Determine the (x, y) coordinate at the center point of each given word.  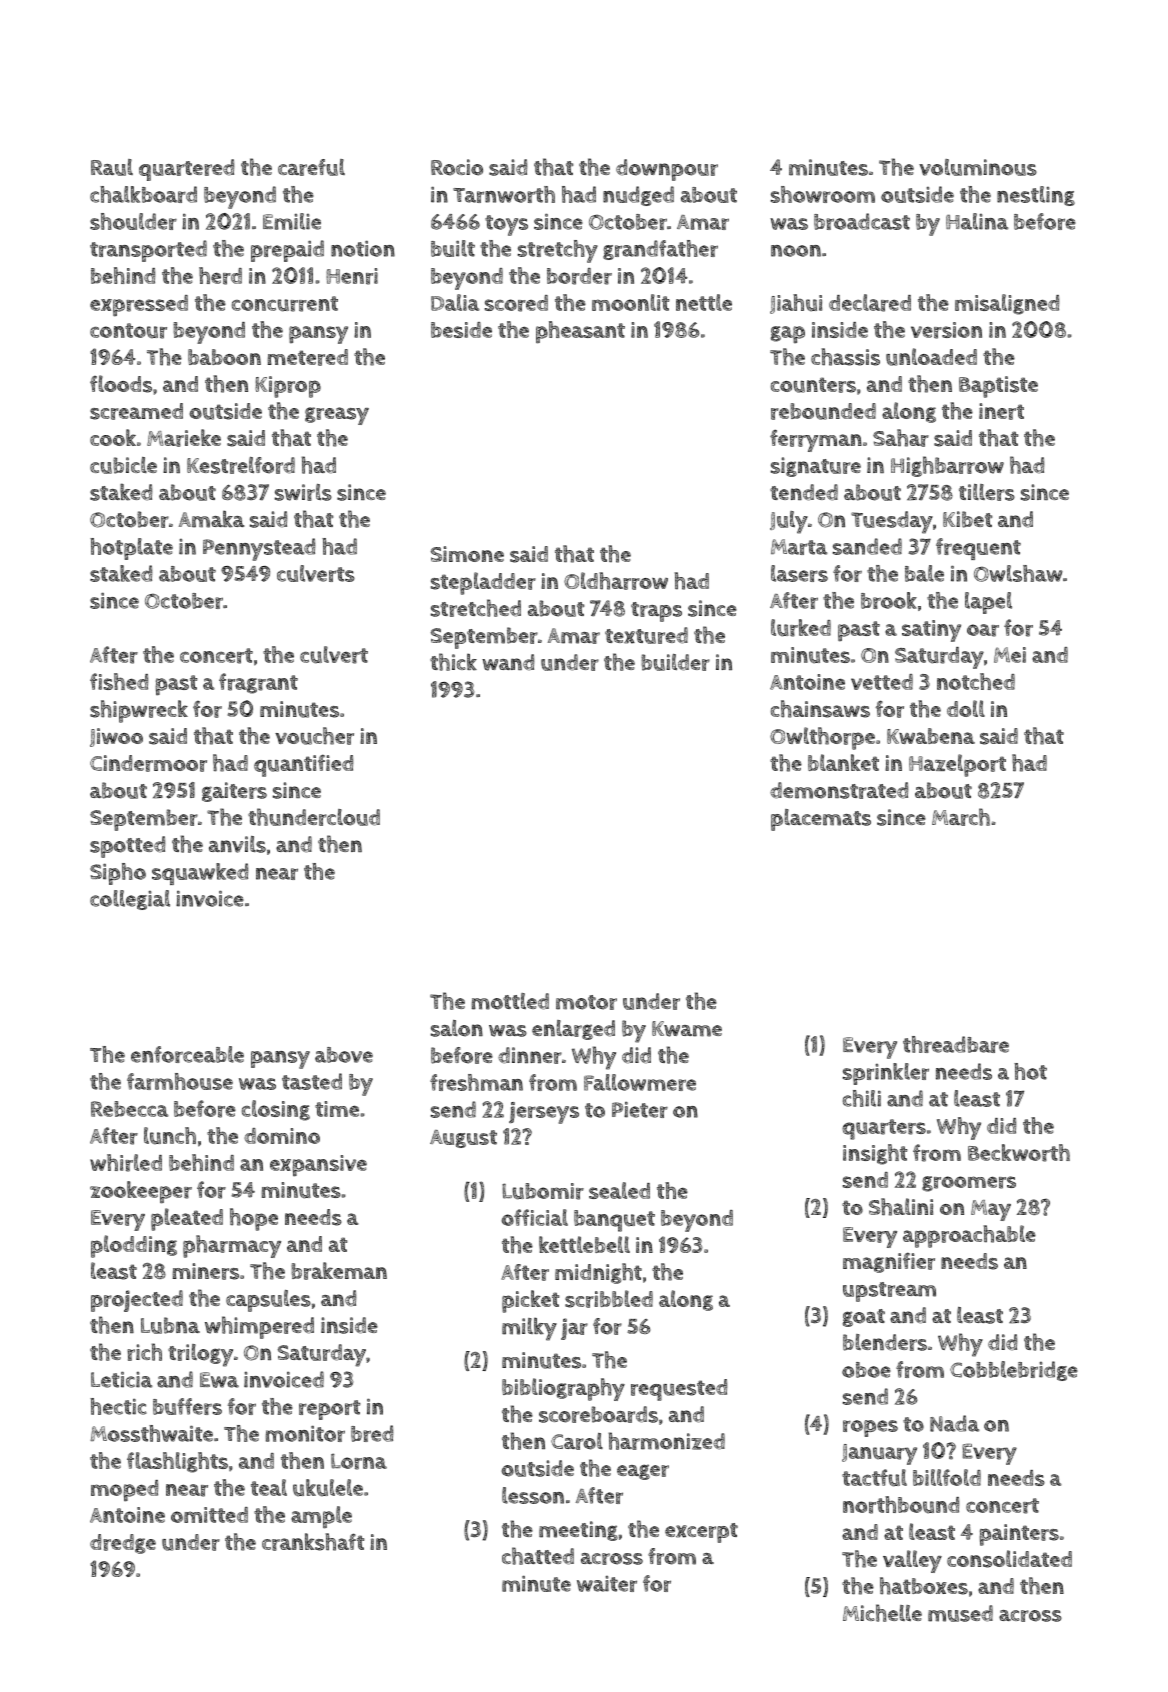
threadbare (956, 1044)
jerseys (544, 1113)
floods (121, 384)
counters (813, 385)
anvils (237, 844)
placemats (821, 820)
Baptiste (998, 387)
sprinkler (886, 1074)
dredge (123, 1544)
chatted (538, 1556)
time (337, 1109)
